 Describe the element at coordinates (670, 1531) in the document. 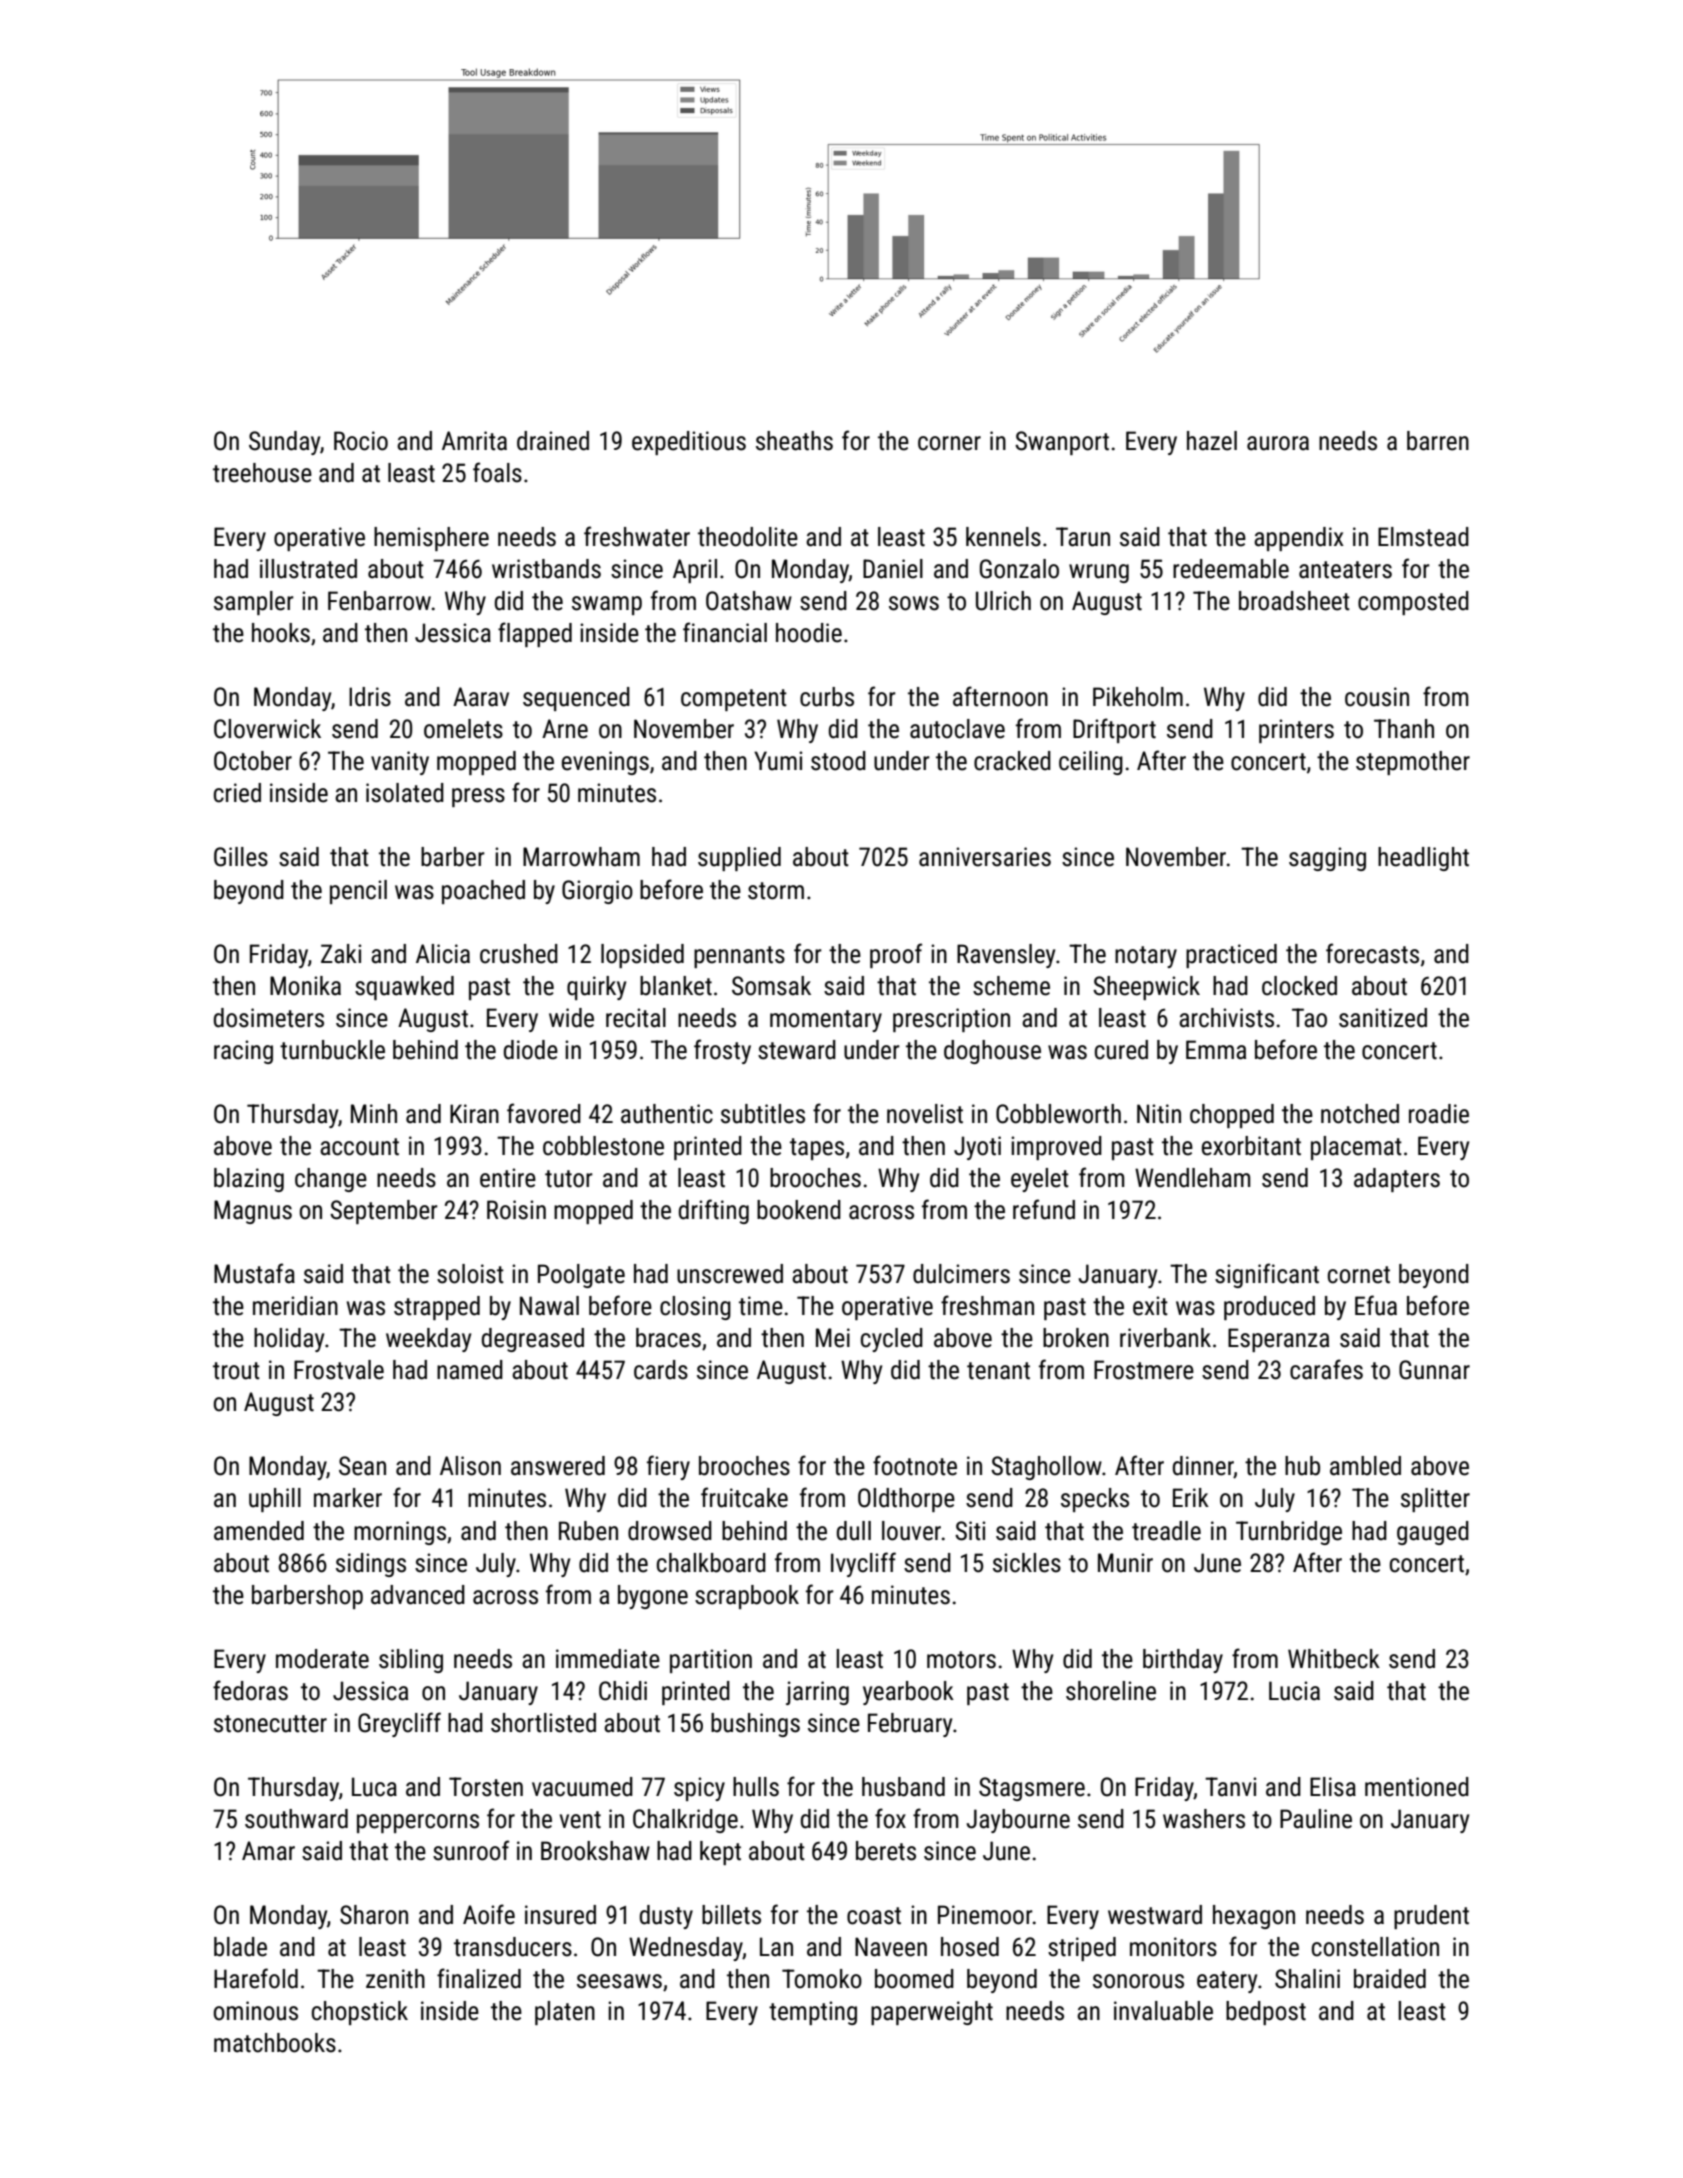

I see `drowsed` at that location.
